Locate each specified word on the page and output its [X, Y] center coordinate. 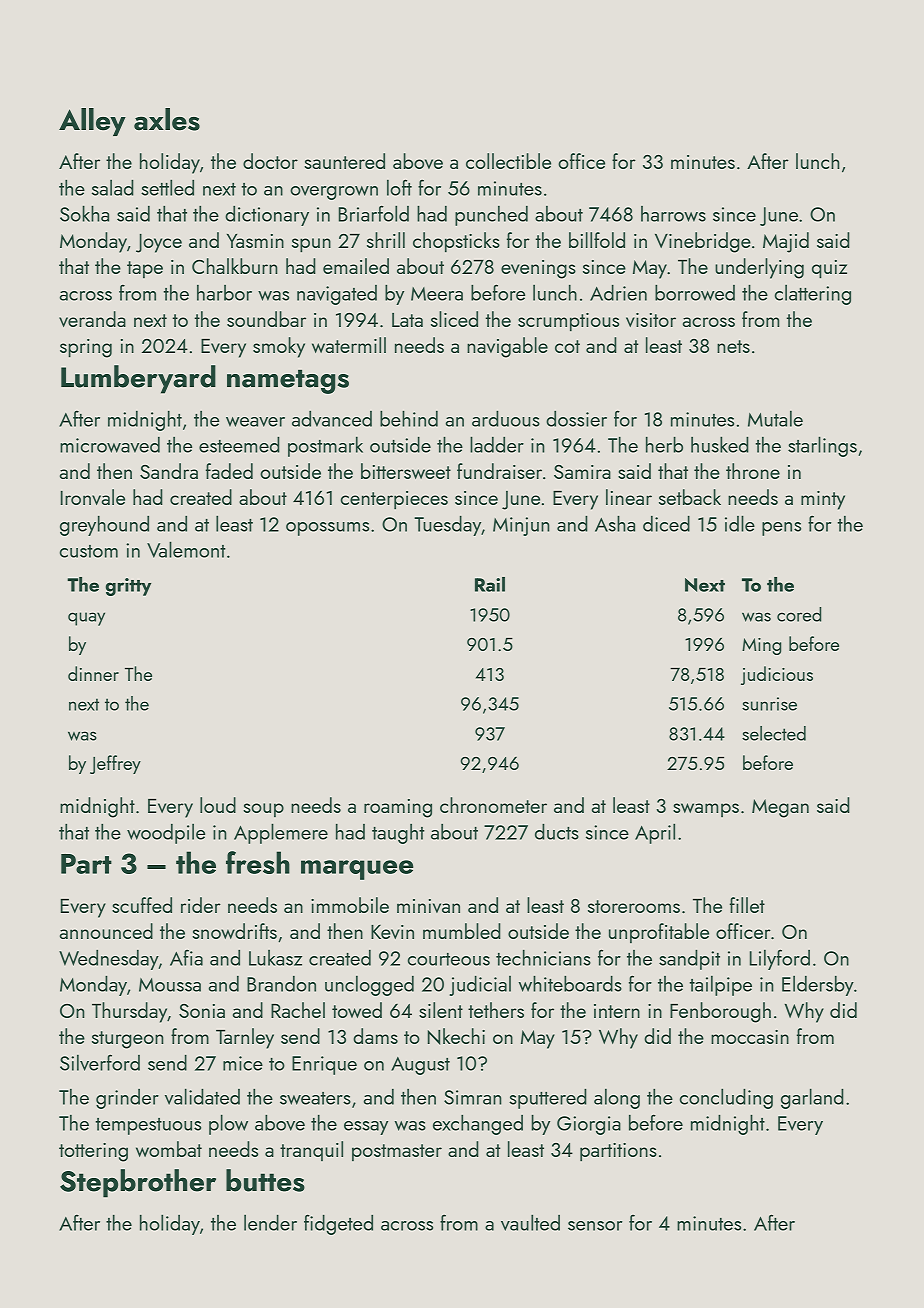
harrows [673, 214]
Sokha [84, 213]
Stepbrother [138, 1183]
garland [812, 1098]
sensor [595, 1226]
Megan [780, 808]
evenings [538, 269]
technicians [543, 958]
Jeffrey [115, 764]
